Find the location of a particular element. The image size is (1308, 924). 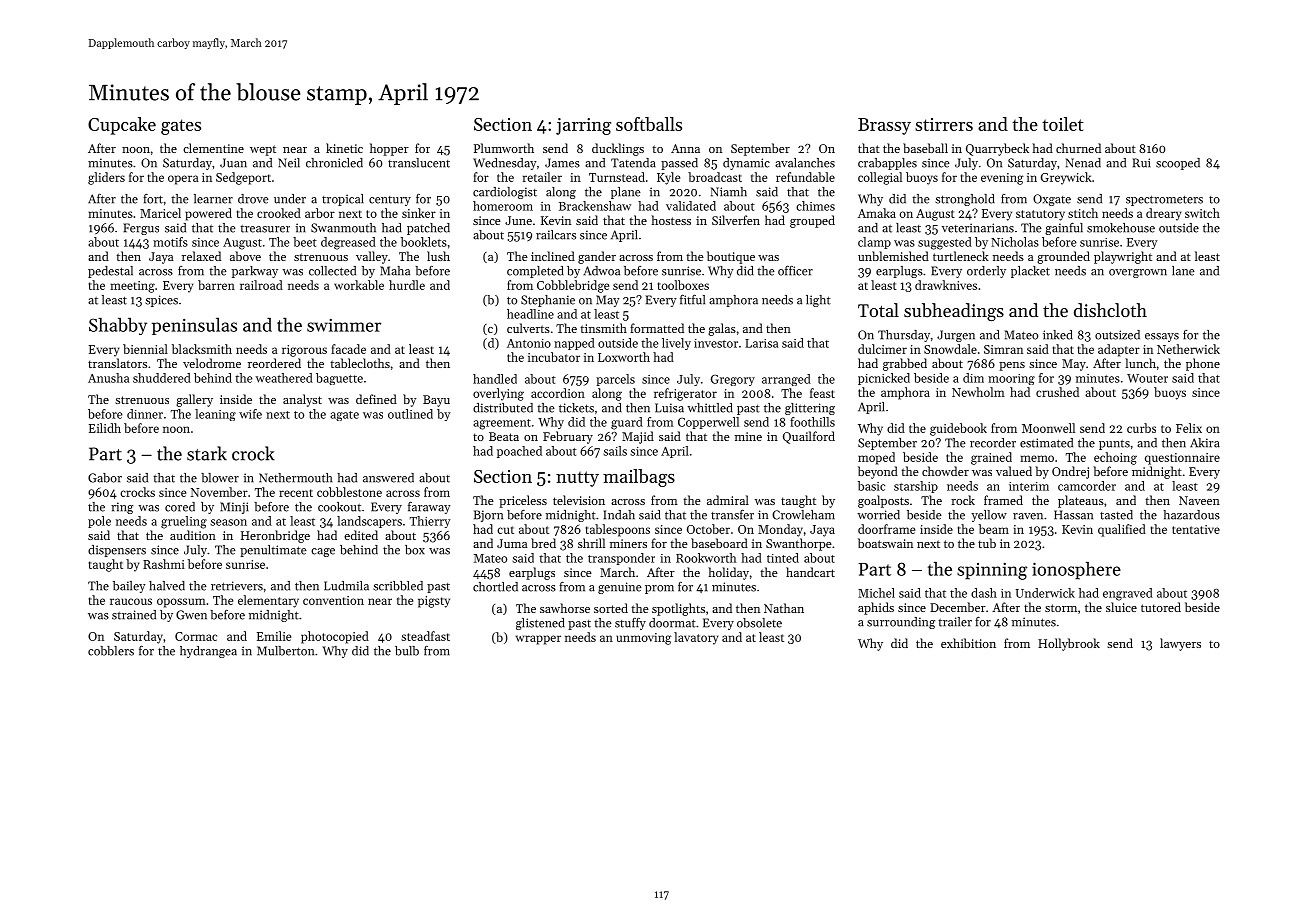

bulb is located at coordinates (407, 651).
